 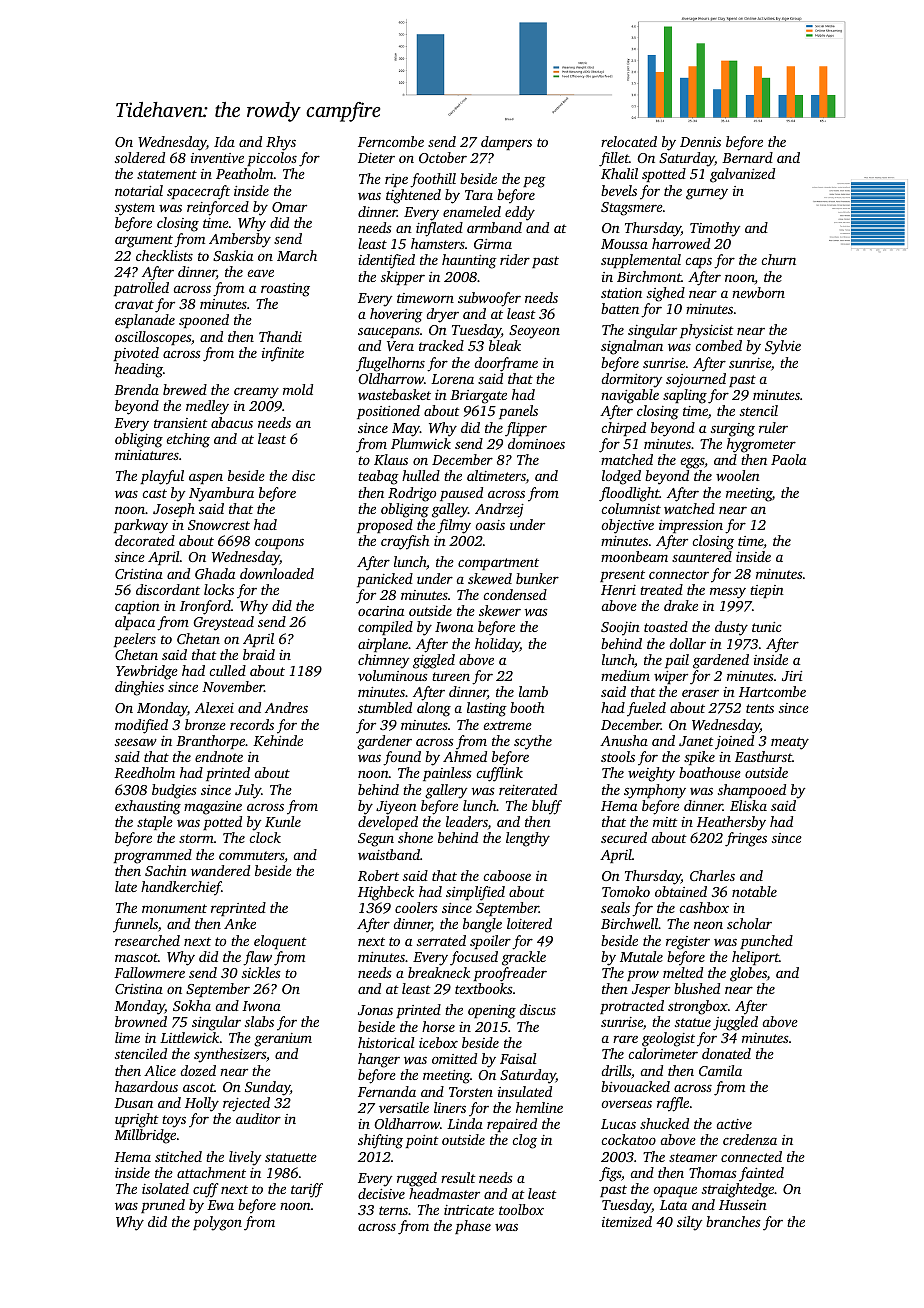 What do you see at coordinates (393, 1210) in the page?
I see `terns` at bounding box center [393, 1210].
